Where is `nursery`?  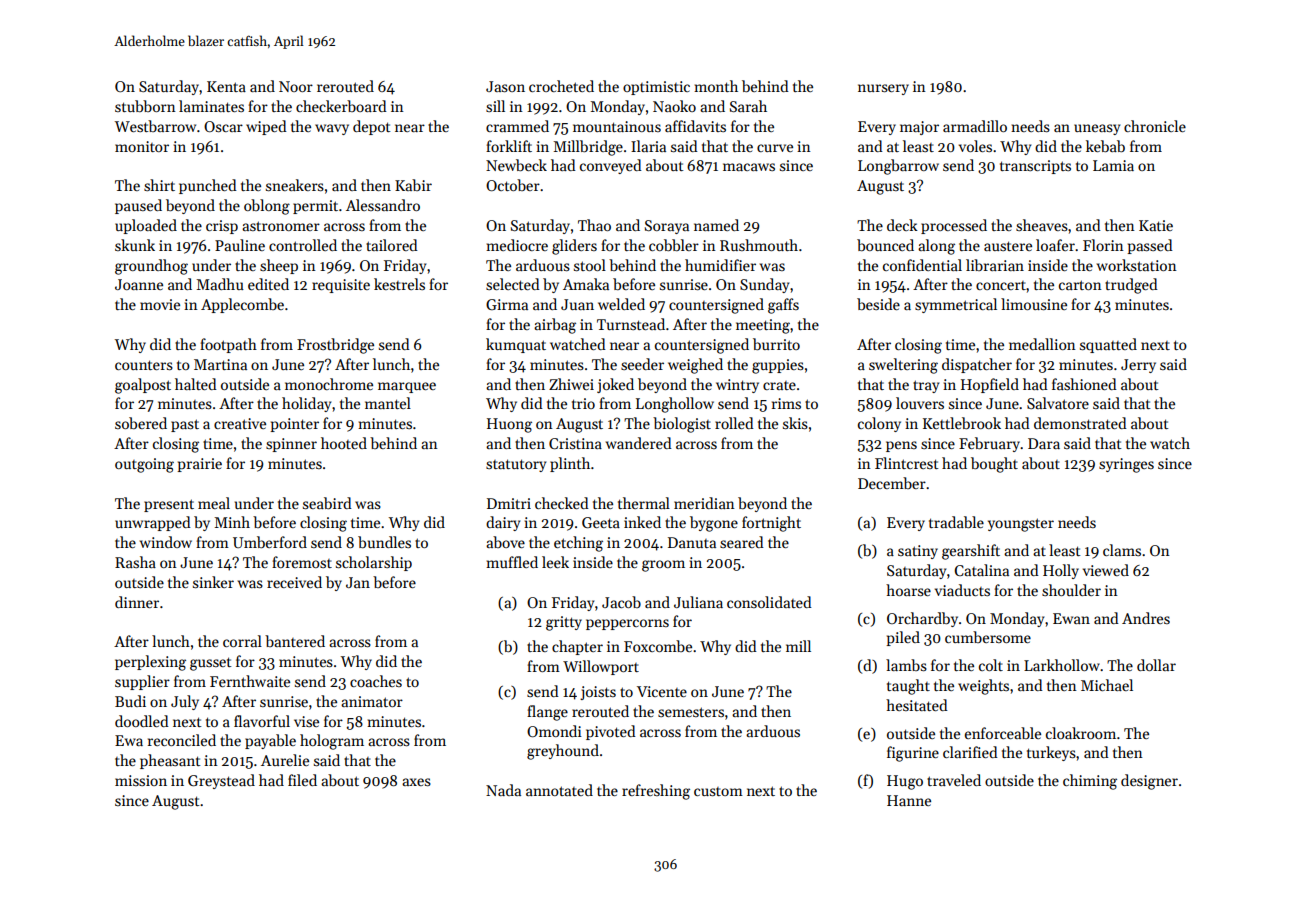
nursery is located at coordinates (883, 89).
